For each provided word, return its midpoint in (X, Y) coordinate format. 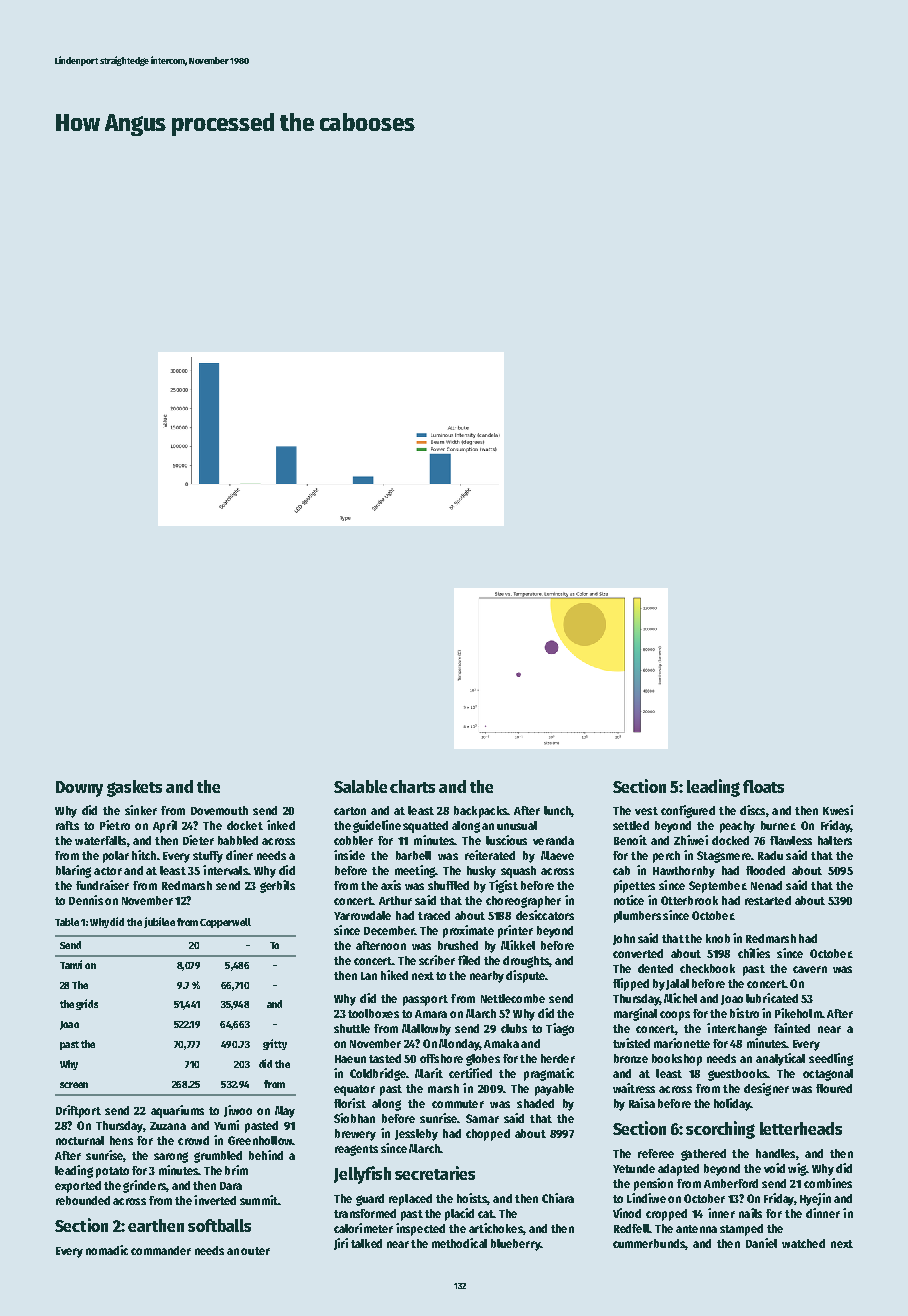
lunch (557, 810)
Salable (360, 786)
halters (835, 840)
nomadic (107, 1250)
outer (255, 1251)
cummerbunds (649, 1243)
